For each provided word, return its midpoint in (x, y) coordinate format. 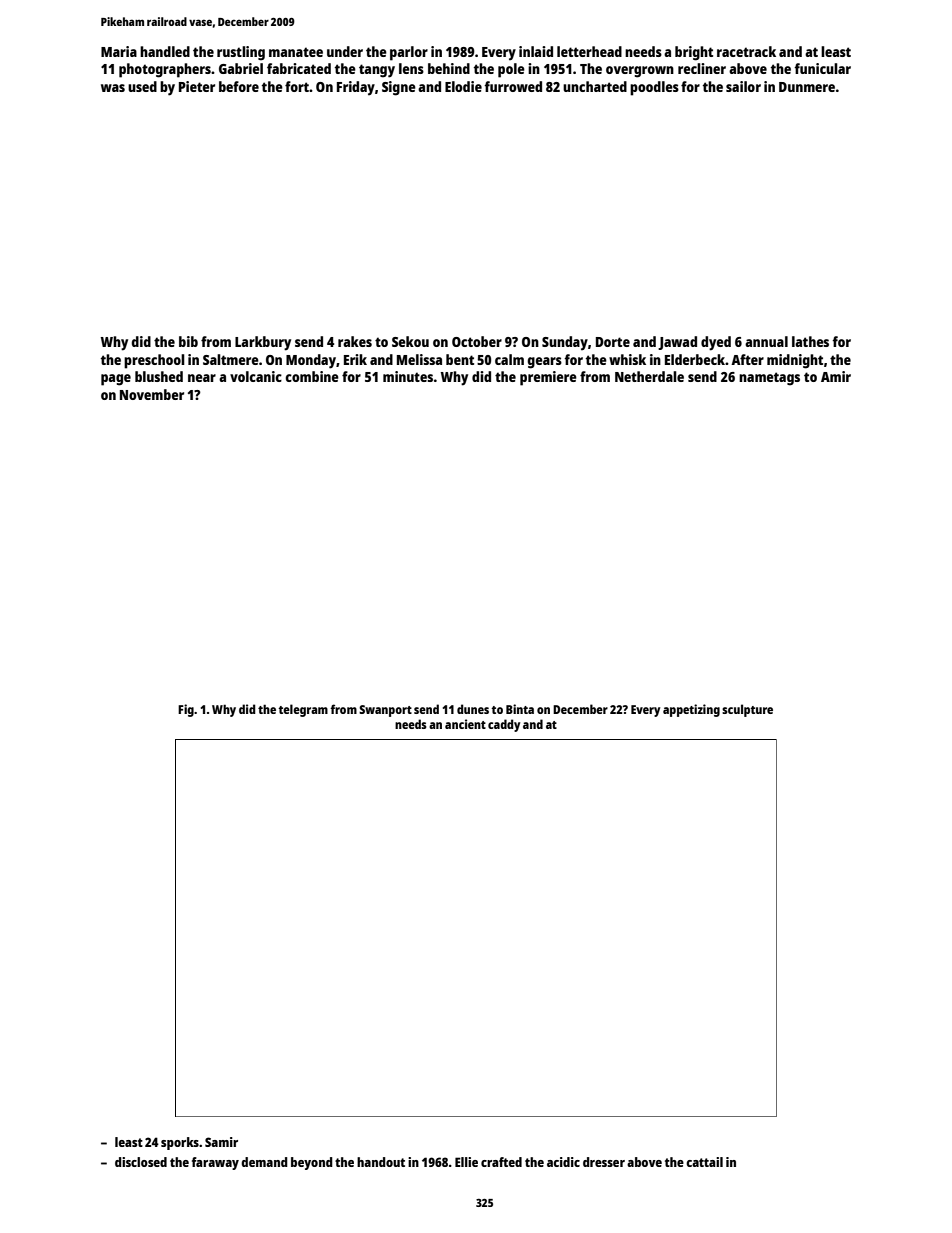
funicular (823, 68)
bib (188, 341)
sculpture (747, 710)
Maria (119, 51)
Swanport (385, 711)
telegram (303, 710)
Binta (520, 709)
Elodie (463, 86)
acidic (563, 1162)
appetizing (691, 710)
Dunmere (807, 87)
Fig (186, 710)
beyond (312, 1163)
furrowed (513, 86)
